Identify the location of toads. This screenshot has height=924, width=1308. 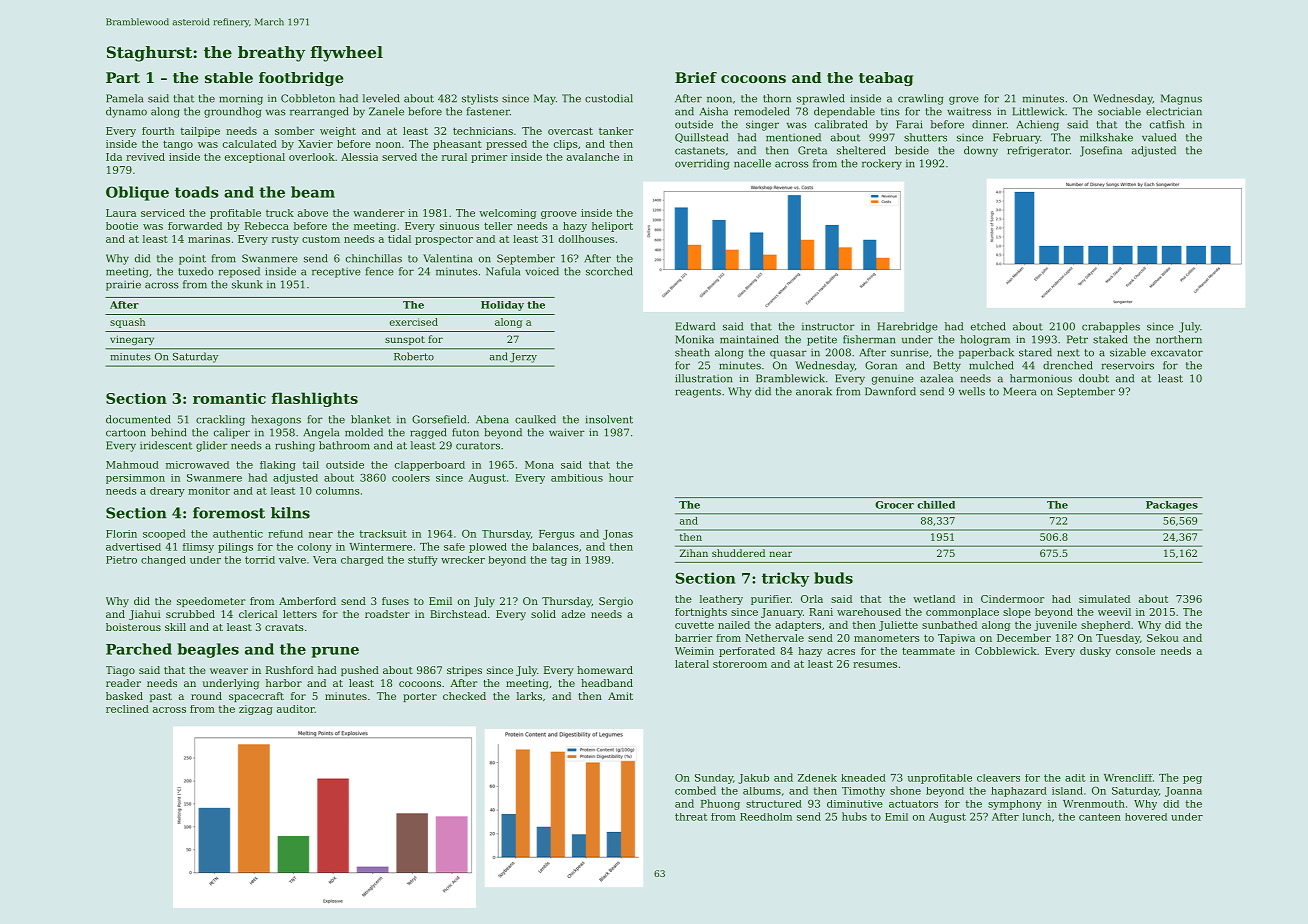
(197, 192).
